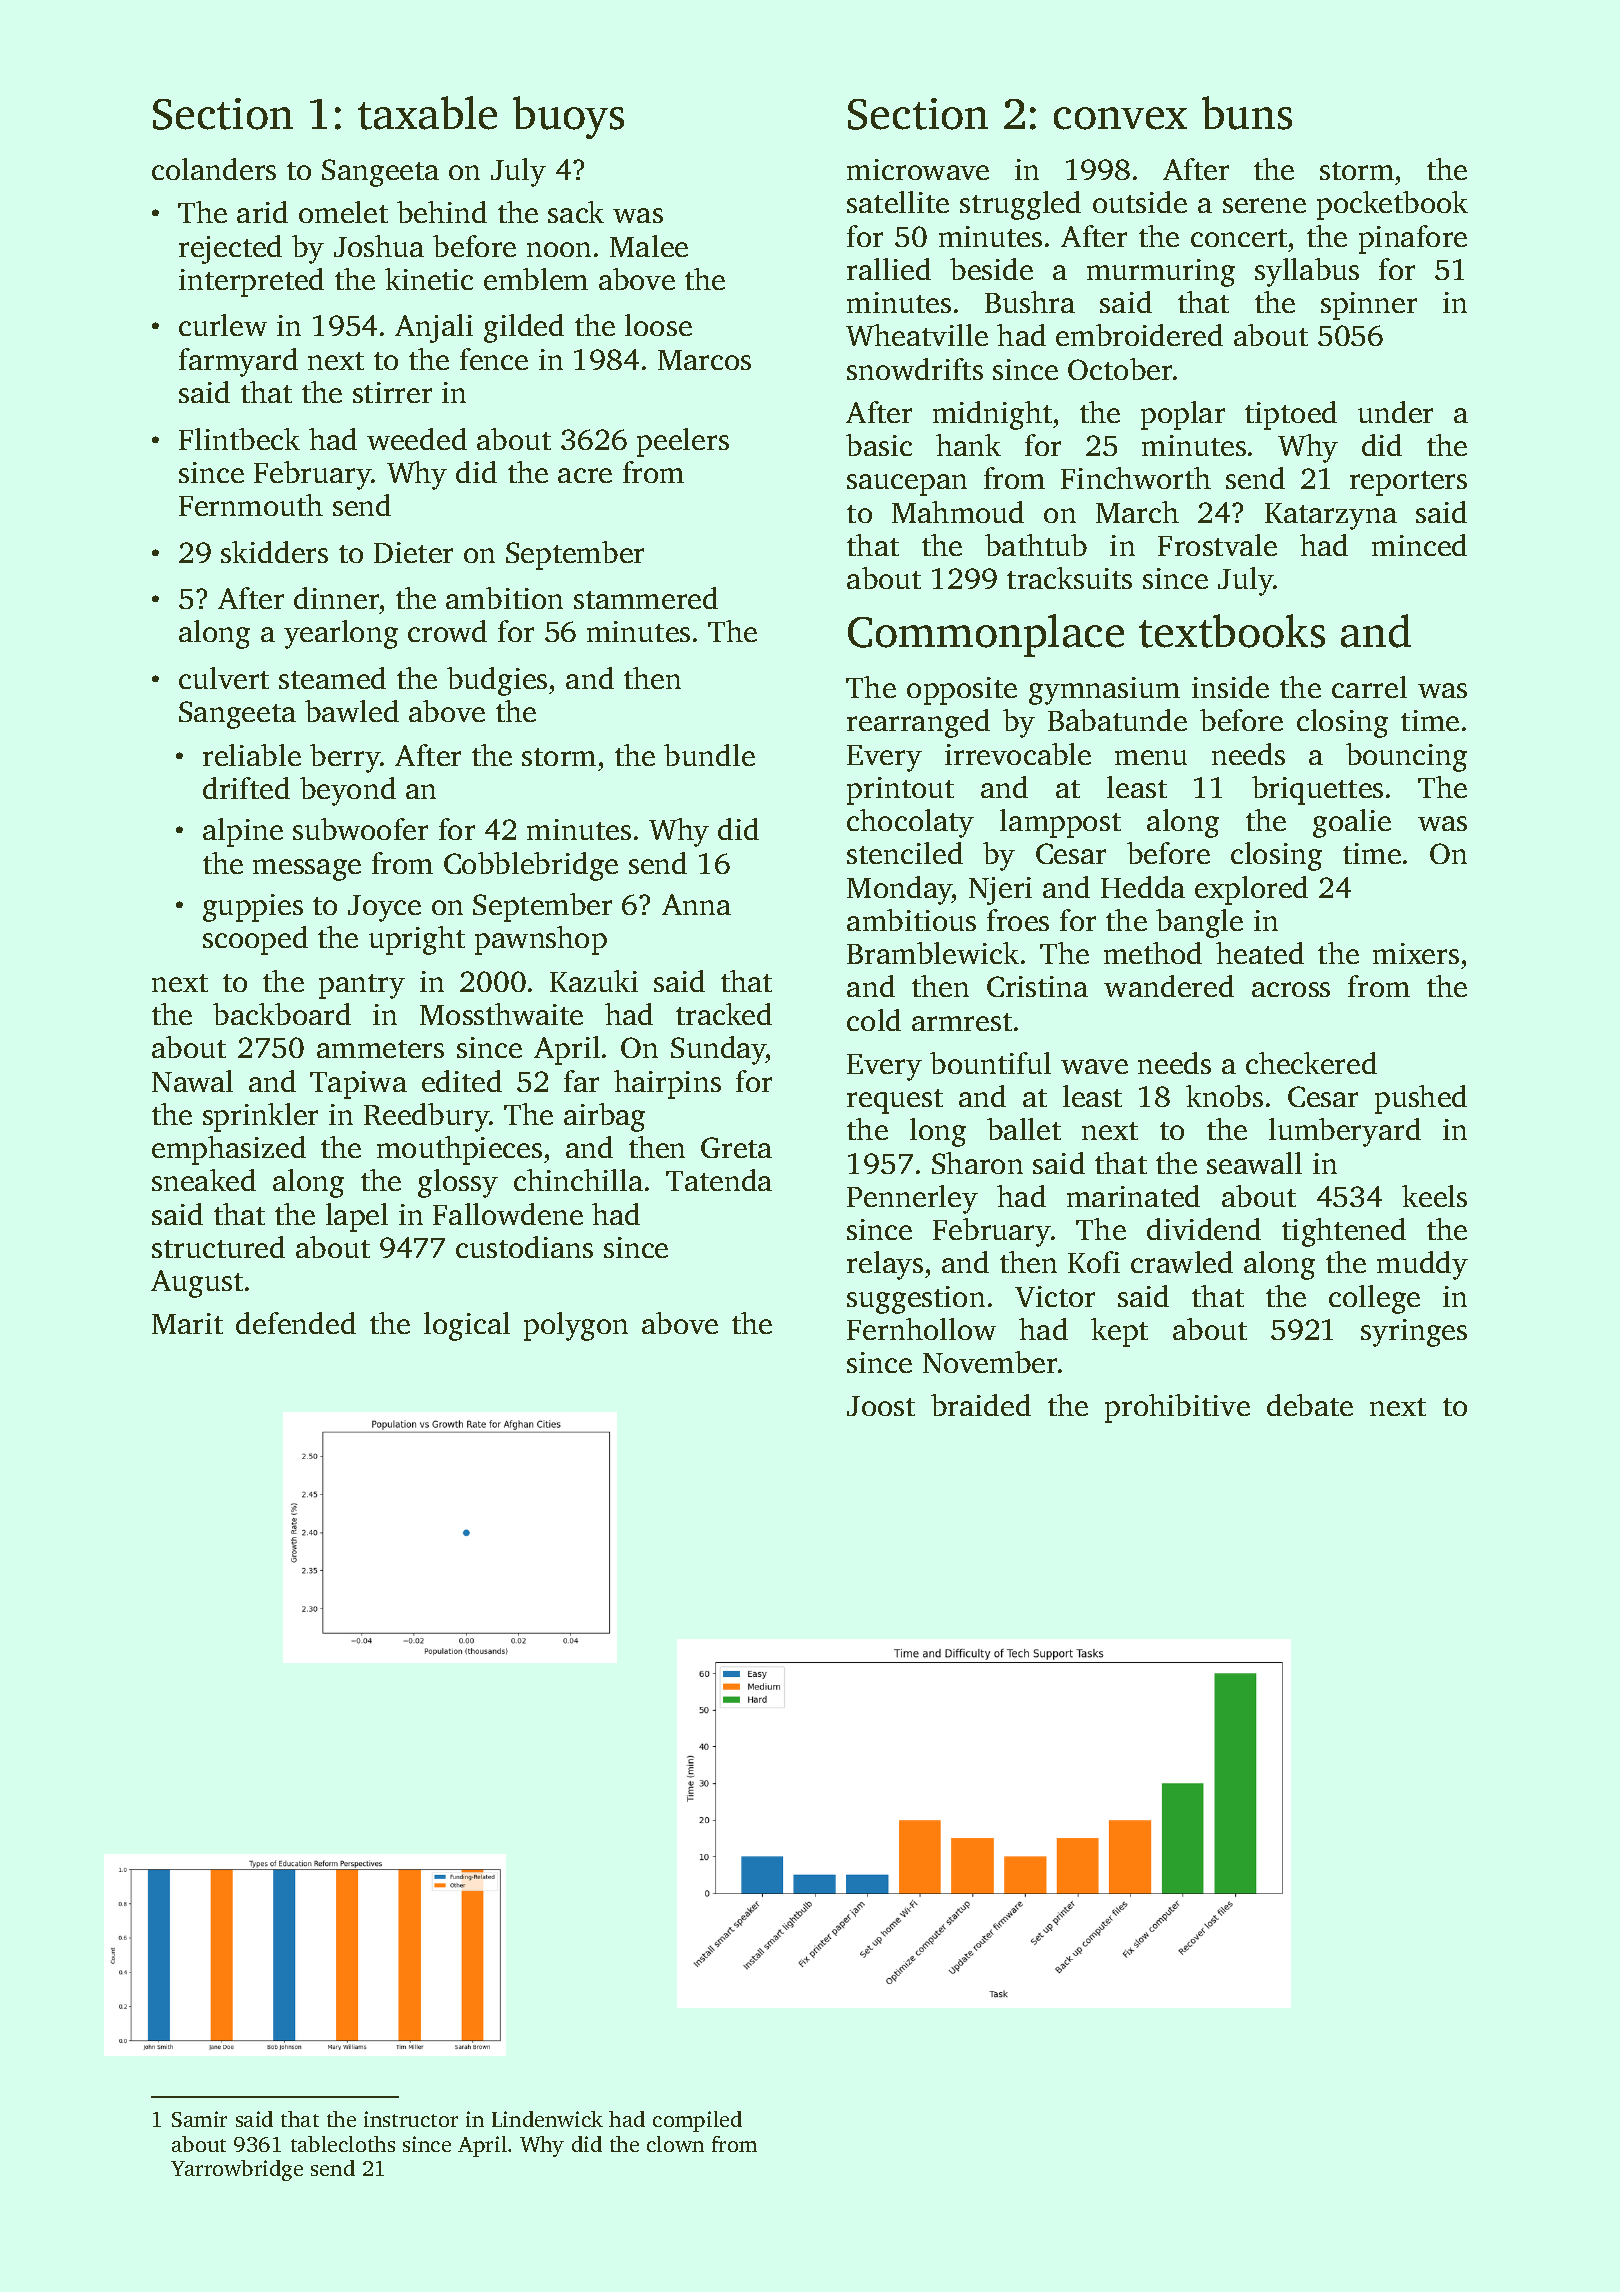 This screenshot has height=2292, width=1620. What do you see at coordinates (246, 788) in the screenshot?
I see `drifted` at bounding box center [246, 788].
